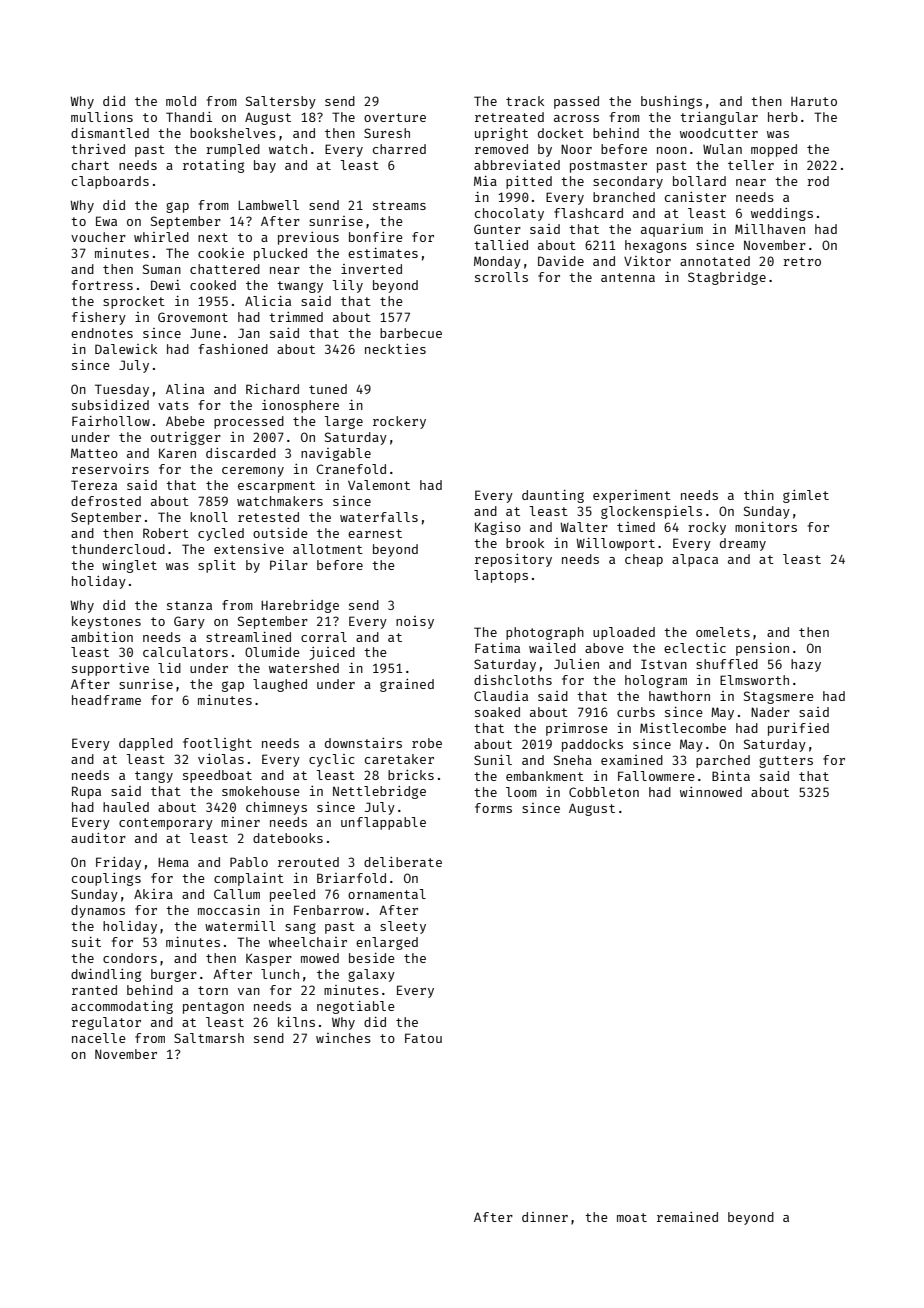 This screenshot has width=924, height=1308. I want to click on winnowed, so click(711, 792).
